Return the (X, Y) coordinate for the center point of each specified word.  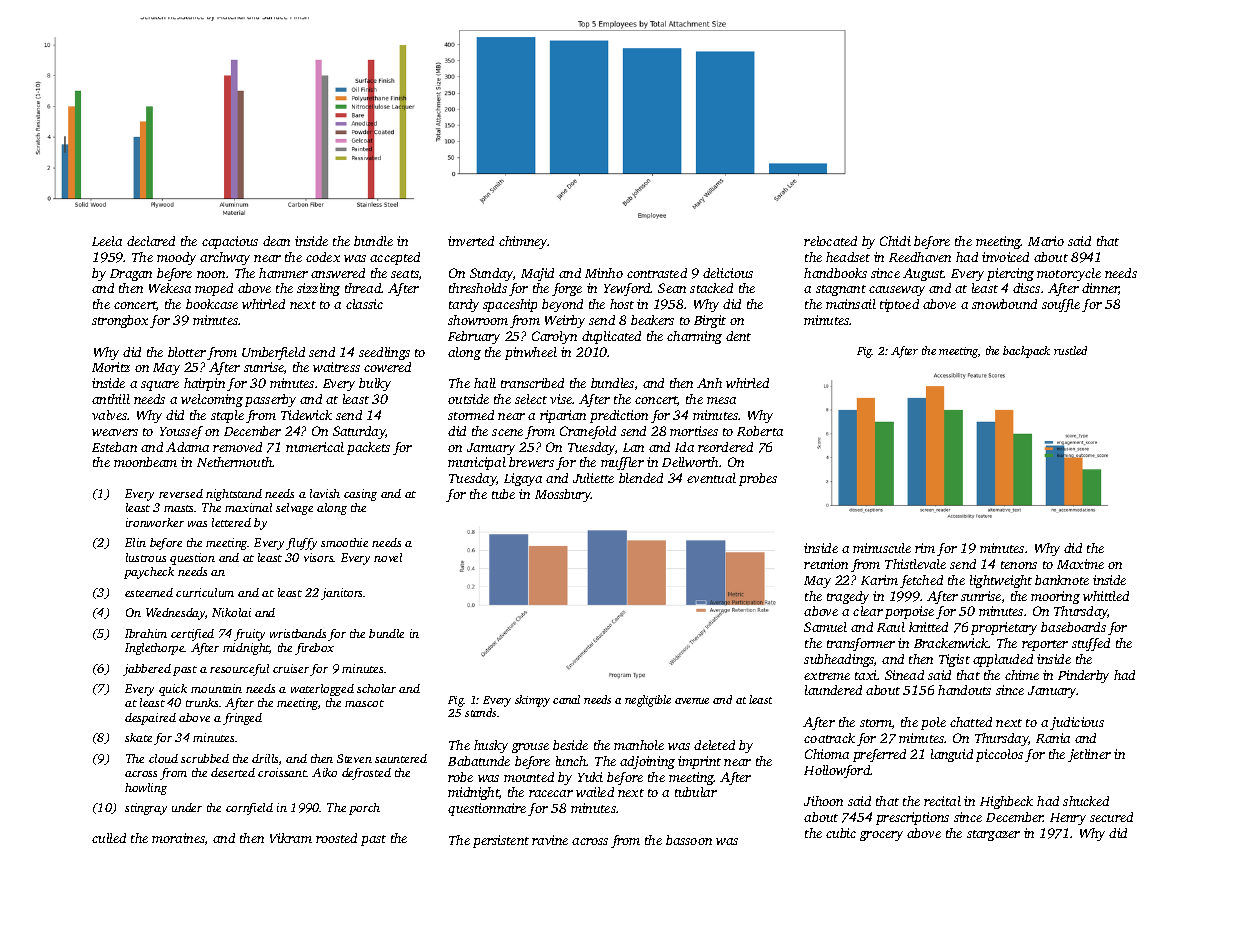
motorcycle (1069, 274)
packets (368, 448)
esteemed (149, 592)
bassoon (689, 840)
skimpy (532, 701)
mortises (694, 431)
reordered (725, 447)
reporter (1045, 645)
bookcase (212, 304)
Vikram (291, 838)
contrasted (657, 273)
